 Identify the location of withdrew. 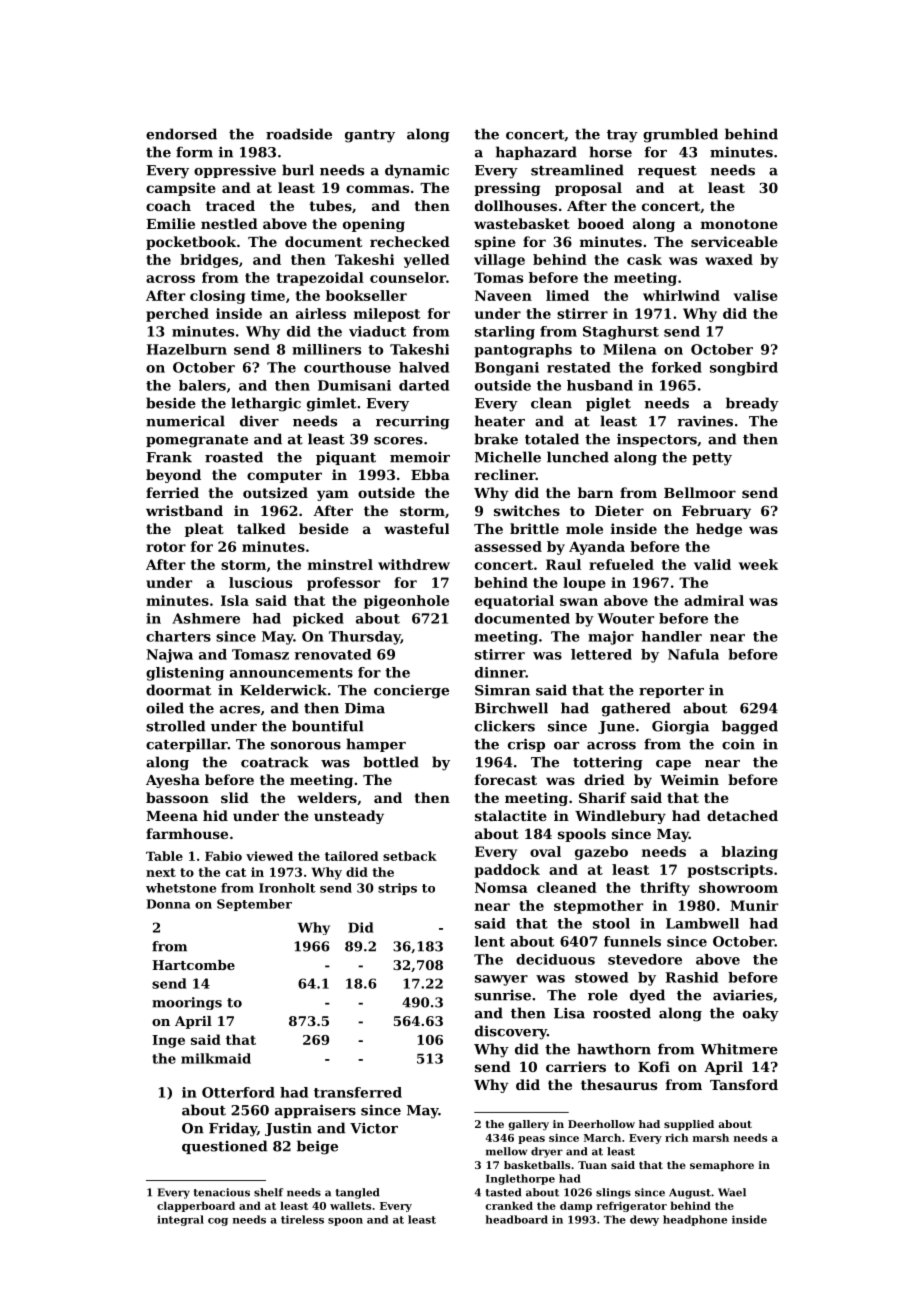
(414, 564).
